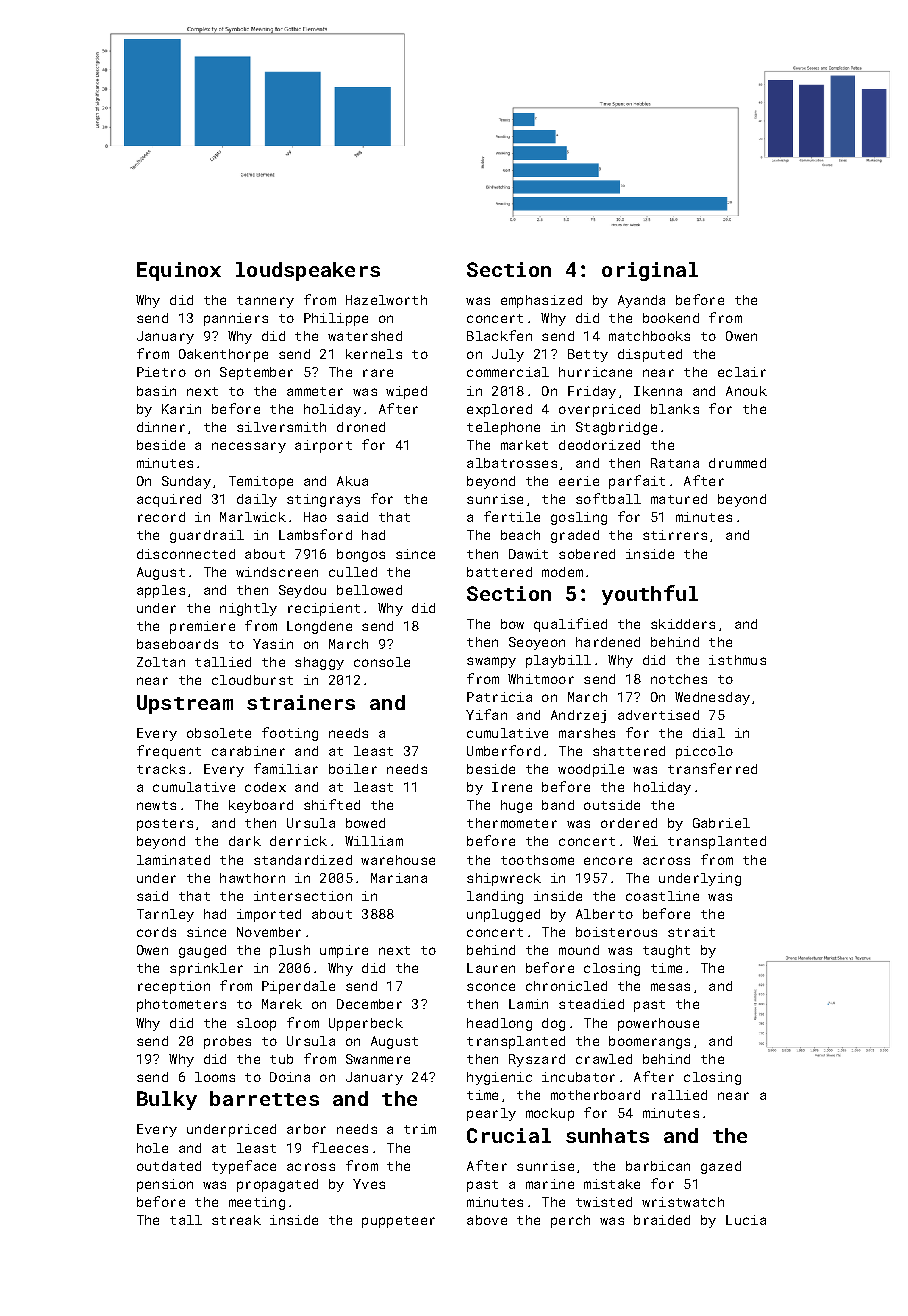 This document has width=908, height=1316. Describe the element at coordinates (301, 702) in the document. I see `strainers` at that location.
